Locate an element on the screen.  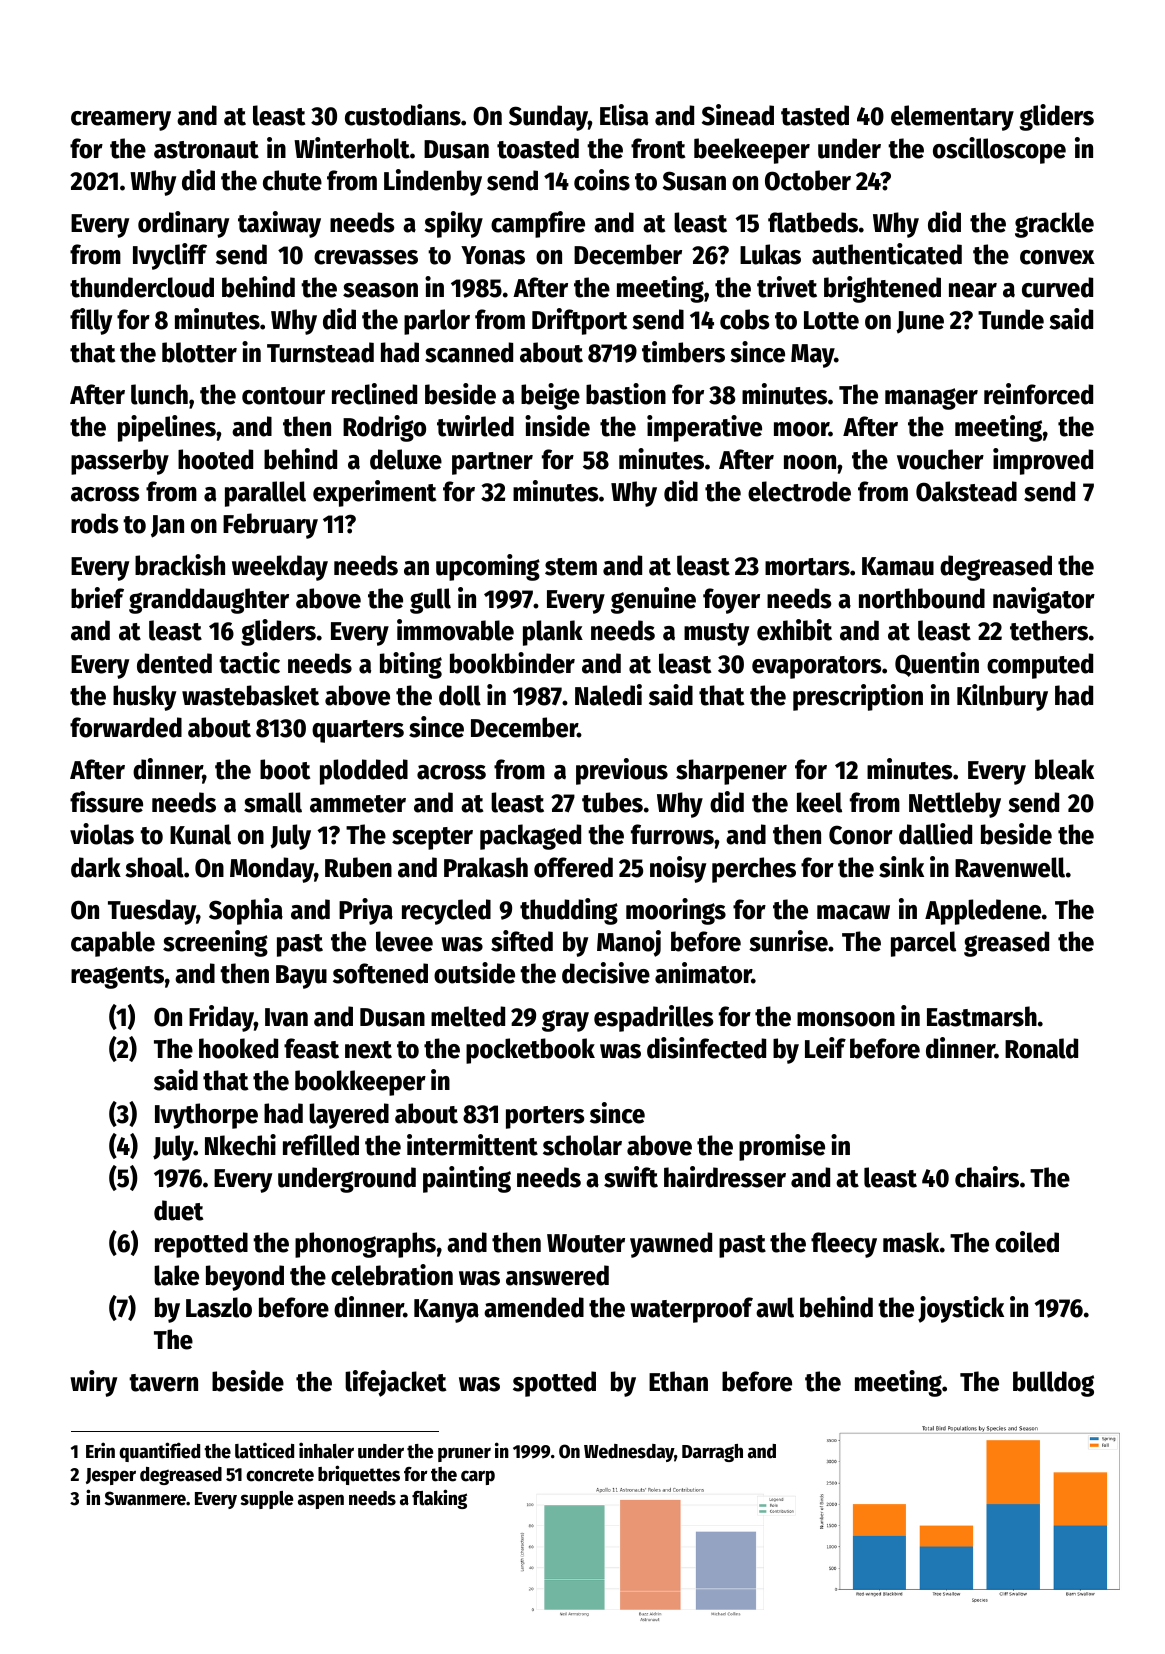
Sinead is located at coordinates (738, 115).
